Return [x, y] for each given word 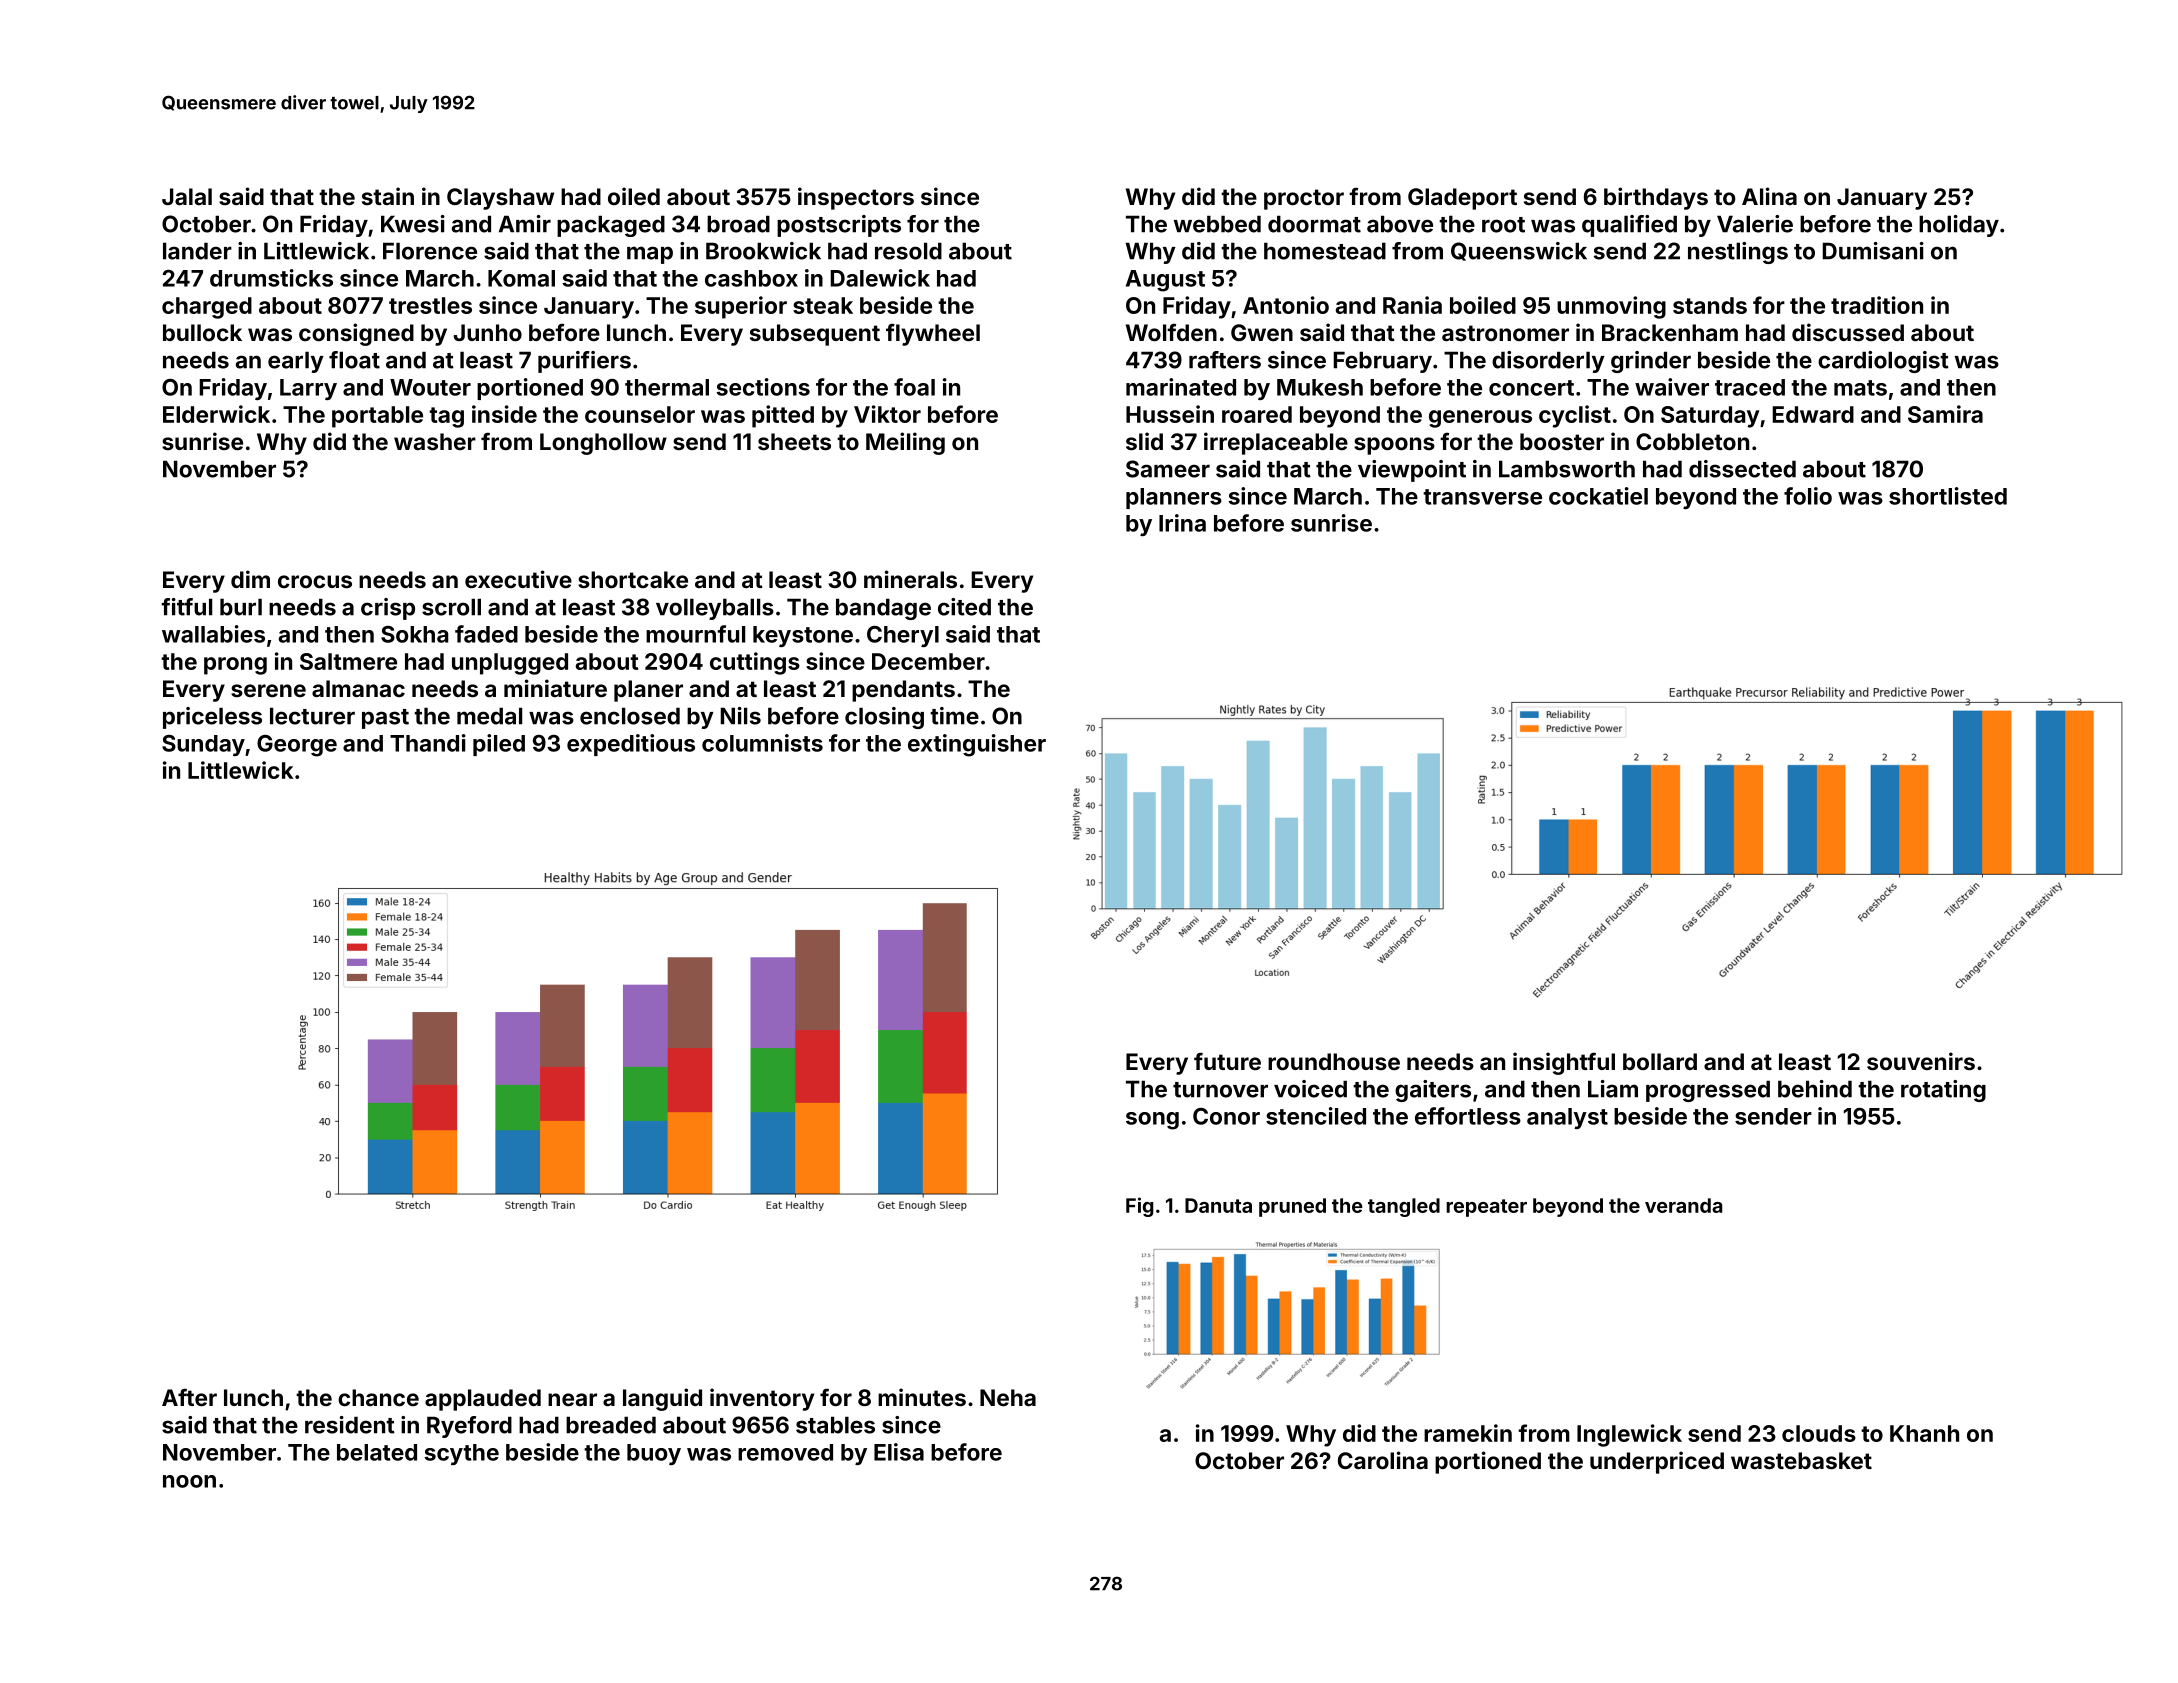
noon [189, 1481]
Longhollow [603, 444]
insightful [1564, 1063]
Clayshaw [500, 199]
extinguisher [977, 745]
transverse [1482, 497]
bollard [1660, 1061]
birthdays [1656, 198]
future [1227, 1061]
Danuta [1218, 1205]
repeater [1486, 1208]
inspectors [856, 198]
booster [1562, 441]
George [297, 746]
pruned [1292, 1207]
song [1152, 1121]
